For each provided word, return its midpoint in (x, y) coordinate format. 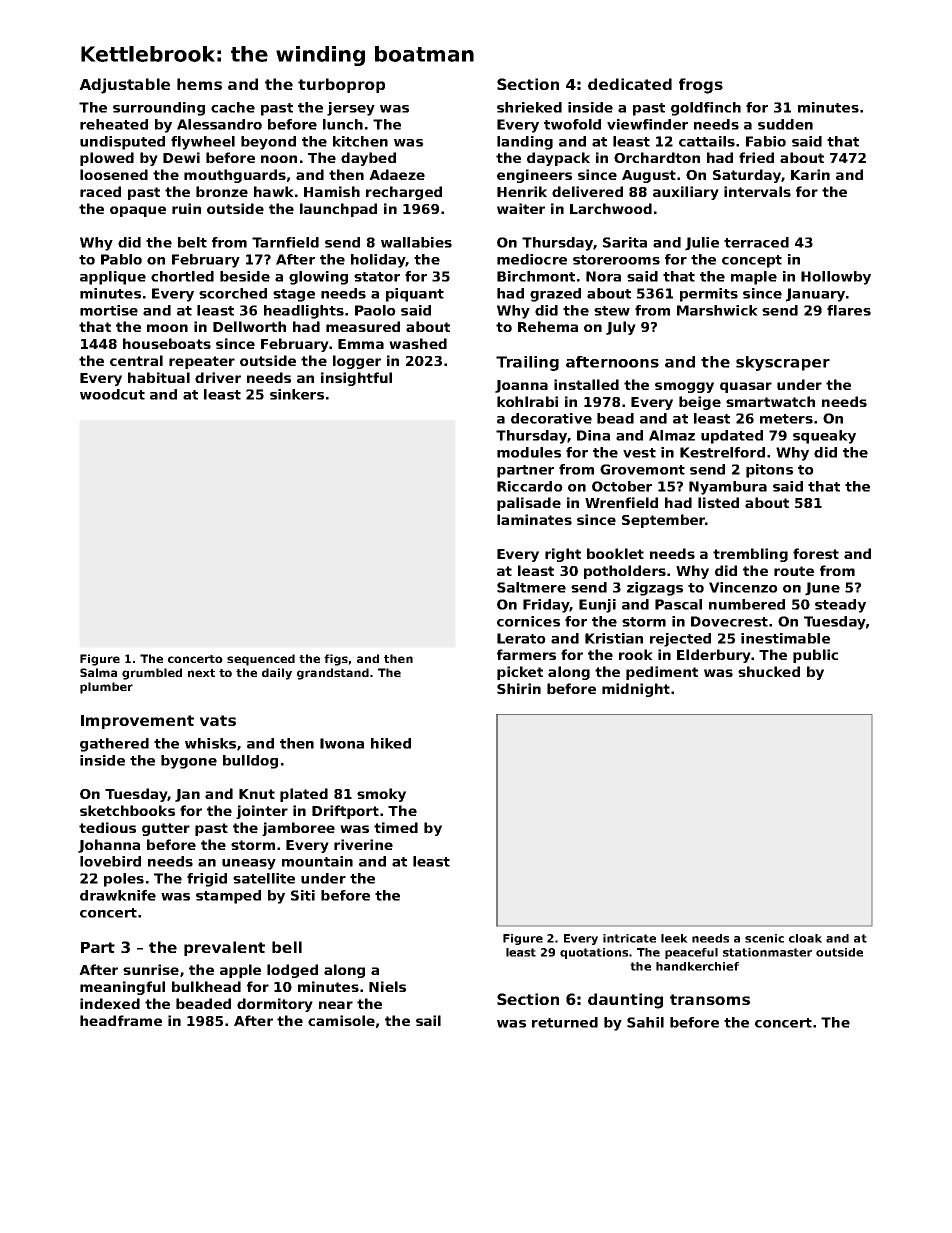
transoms (710, 999)
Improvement (137, 722)
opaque (138, 211)
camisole (341, 1020)
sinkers (297, 394)
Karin (810, 174)
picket (520, 673)
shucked (769, 671)
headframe (121, 1020)
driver (218, 377)
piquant (415, 295)
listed (718, 502)
